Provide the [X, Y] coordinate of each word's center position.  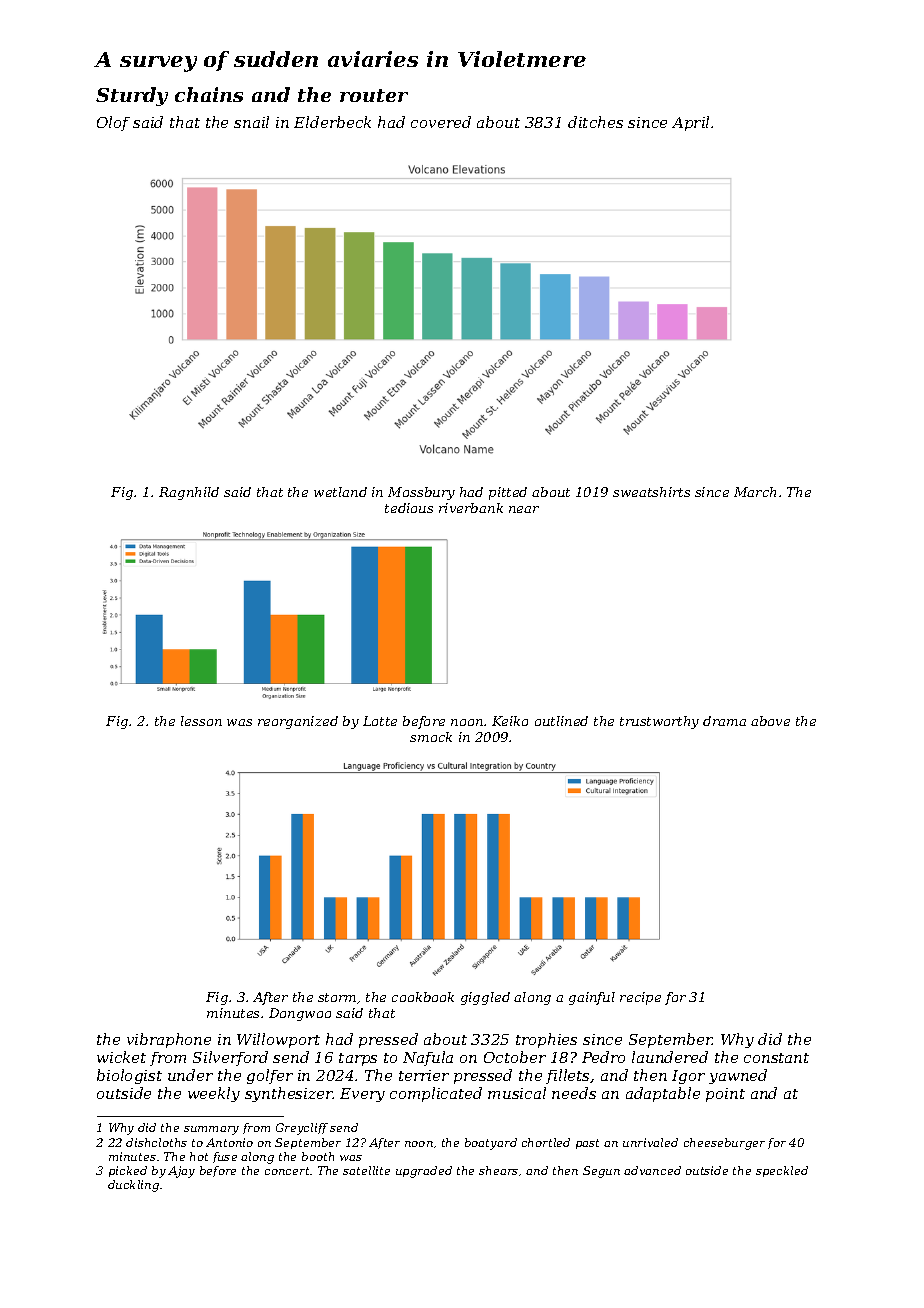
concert [287, 1171]
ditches [595, 122]
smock [431, 737]
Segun [601, 1172]
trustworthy [659, 722]
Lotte [380, 721]
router [374, 95]
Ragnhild [189, 493]
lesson [201, 721]
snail [251, 122]
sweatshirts [651, 492]
